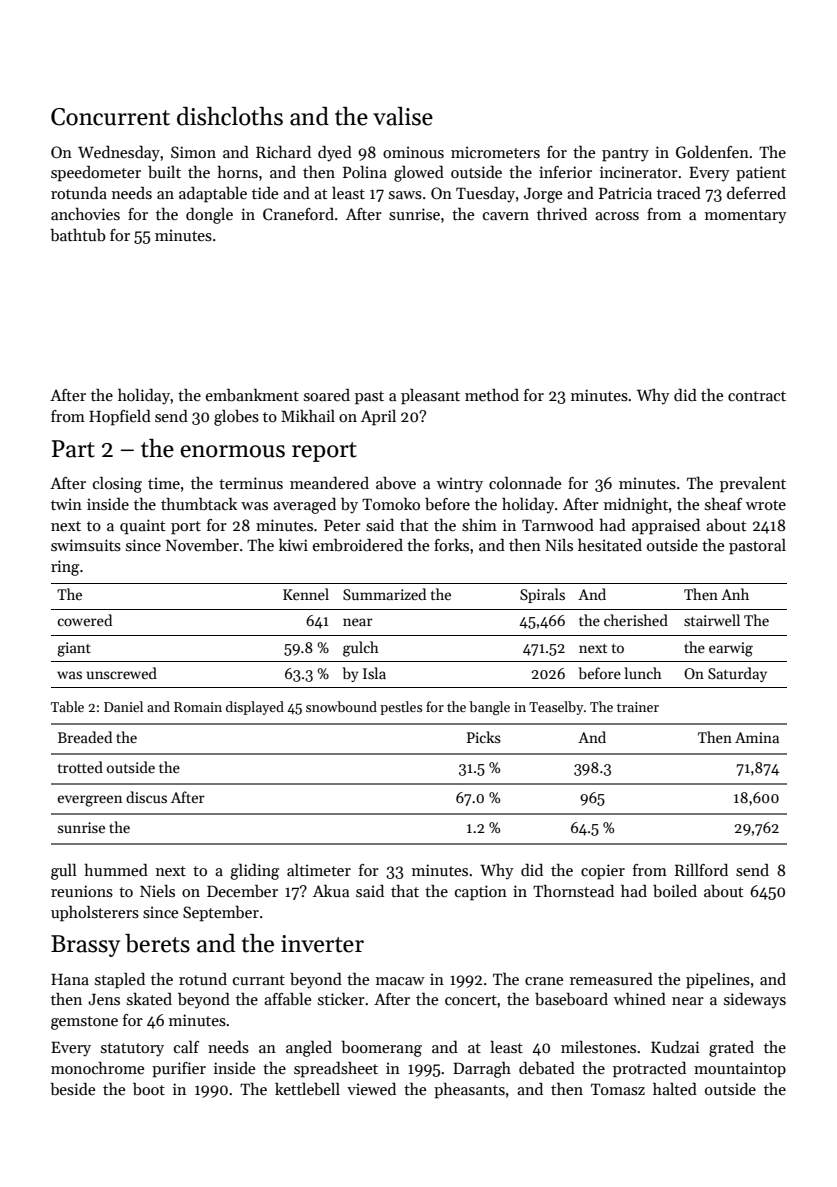 The image size is (837, 1187). I want to click on patient, so click(761, 174).
